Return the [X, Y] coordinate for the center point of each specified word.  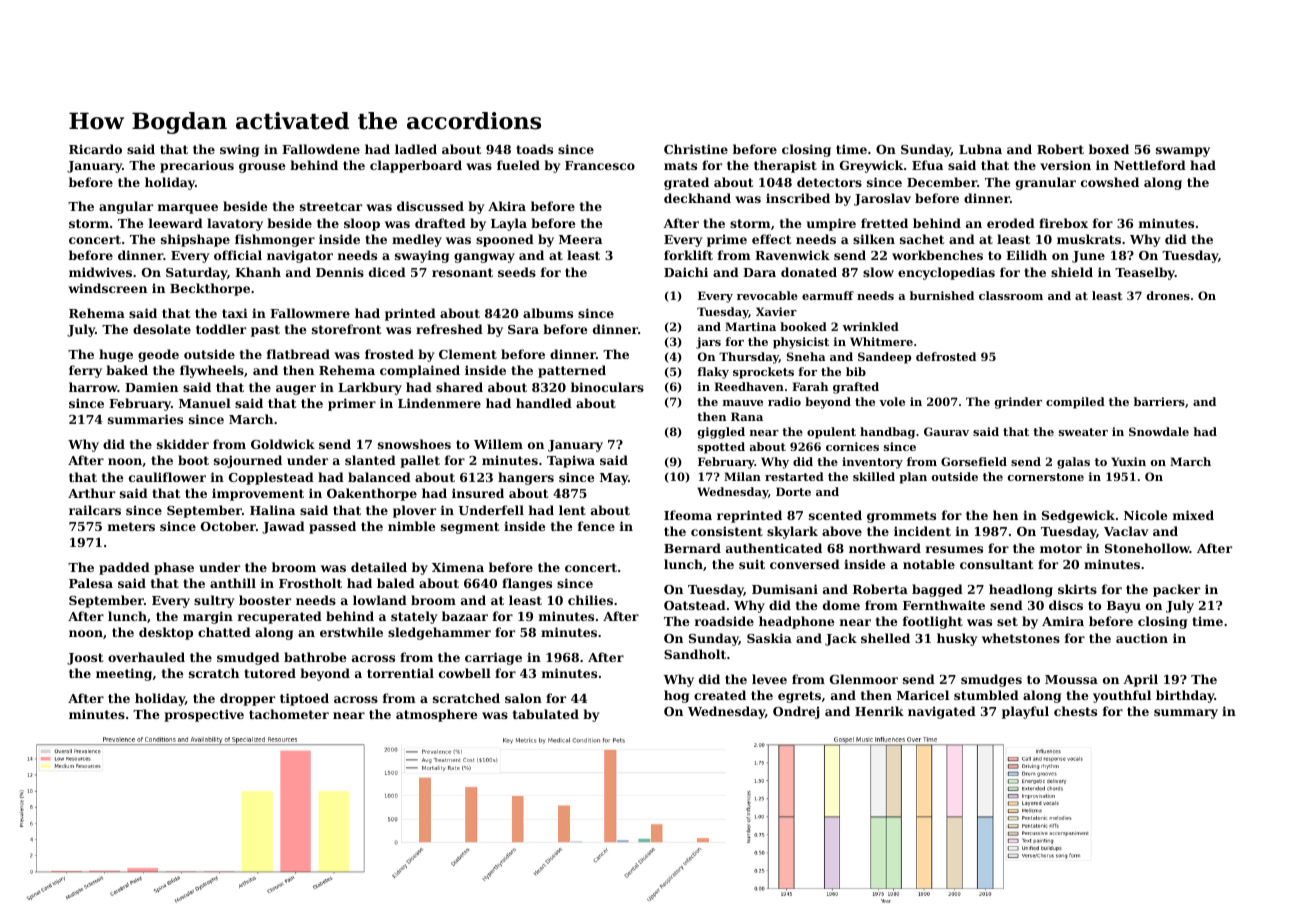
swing [239, 150]
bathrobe [315, 657]
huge [116, 355]
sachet [922, 239]
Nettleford [1150, 165]
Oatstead [695, 605]
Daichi [686, 272]
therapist [785, 166]
